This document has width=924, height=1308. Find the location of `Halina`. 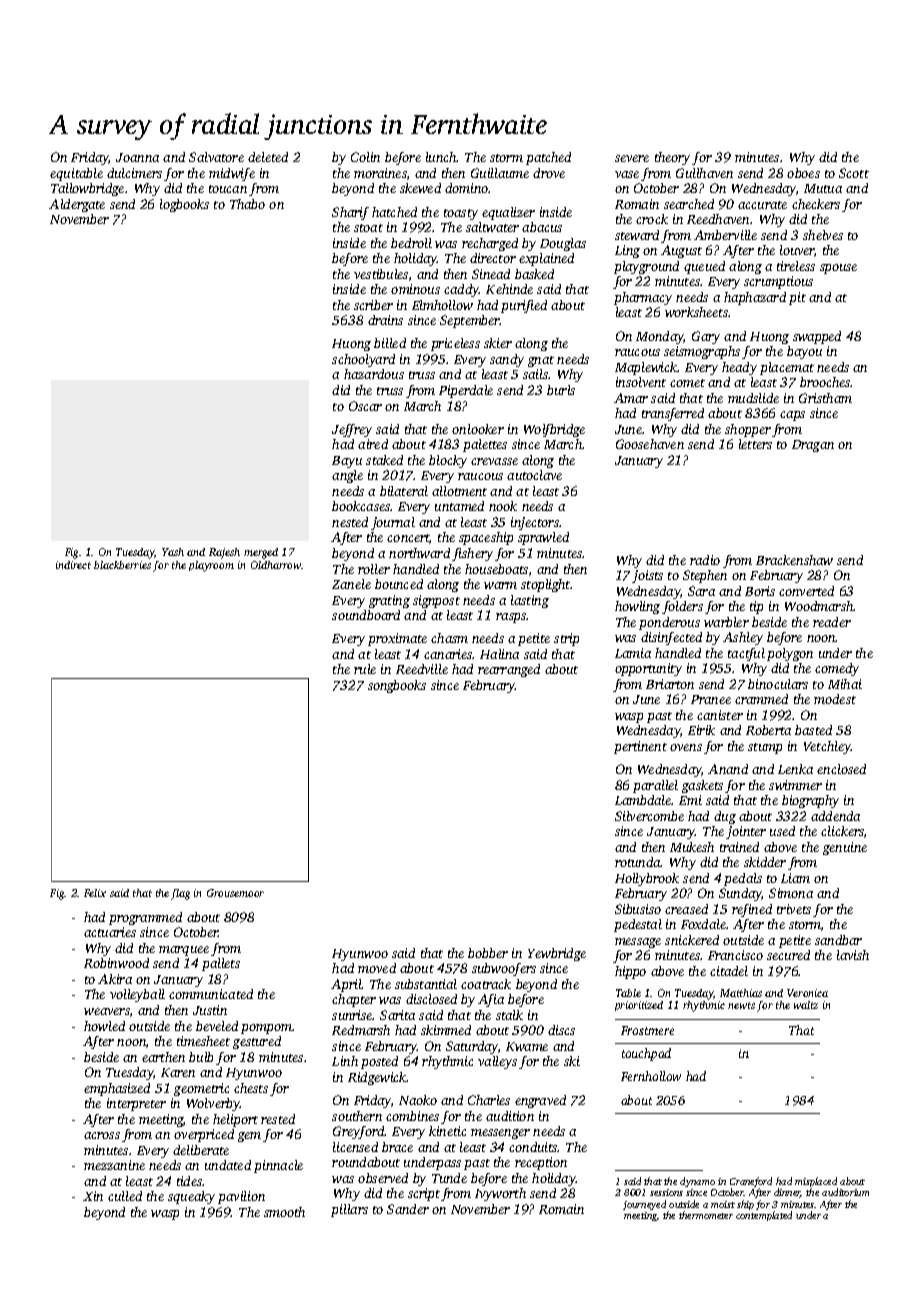

Halina is located at coordinates (499, 654).
